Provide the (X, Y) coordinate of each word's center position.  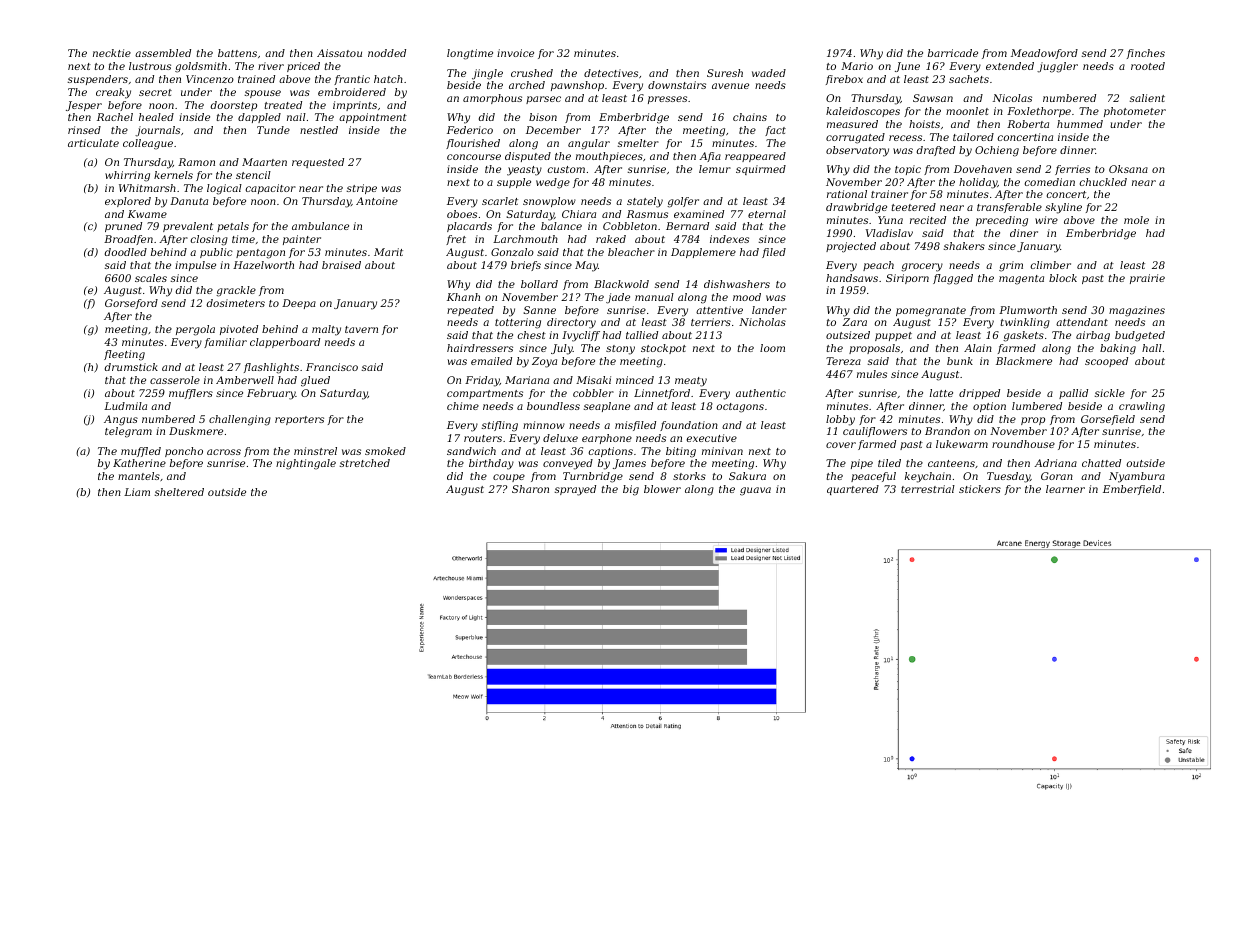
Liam (137, 492)
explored (128, 202)
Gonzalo (512, 252)
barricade (953, 53)
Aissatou (339, 53)
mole (1136, 220)
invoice (515, 53)
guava (755, 491)
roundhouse (1023, 444)
